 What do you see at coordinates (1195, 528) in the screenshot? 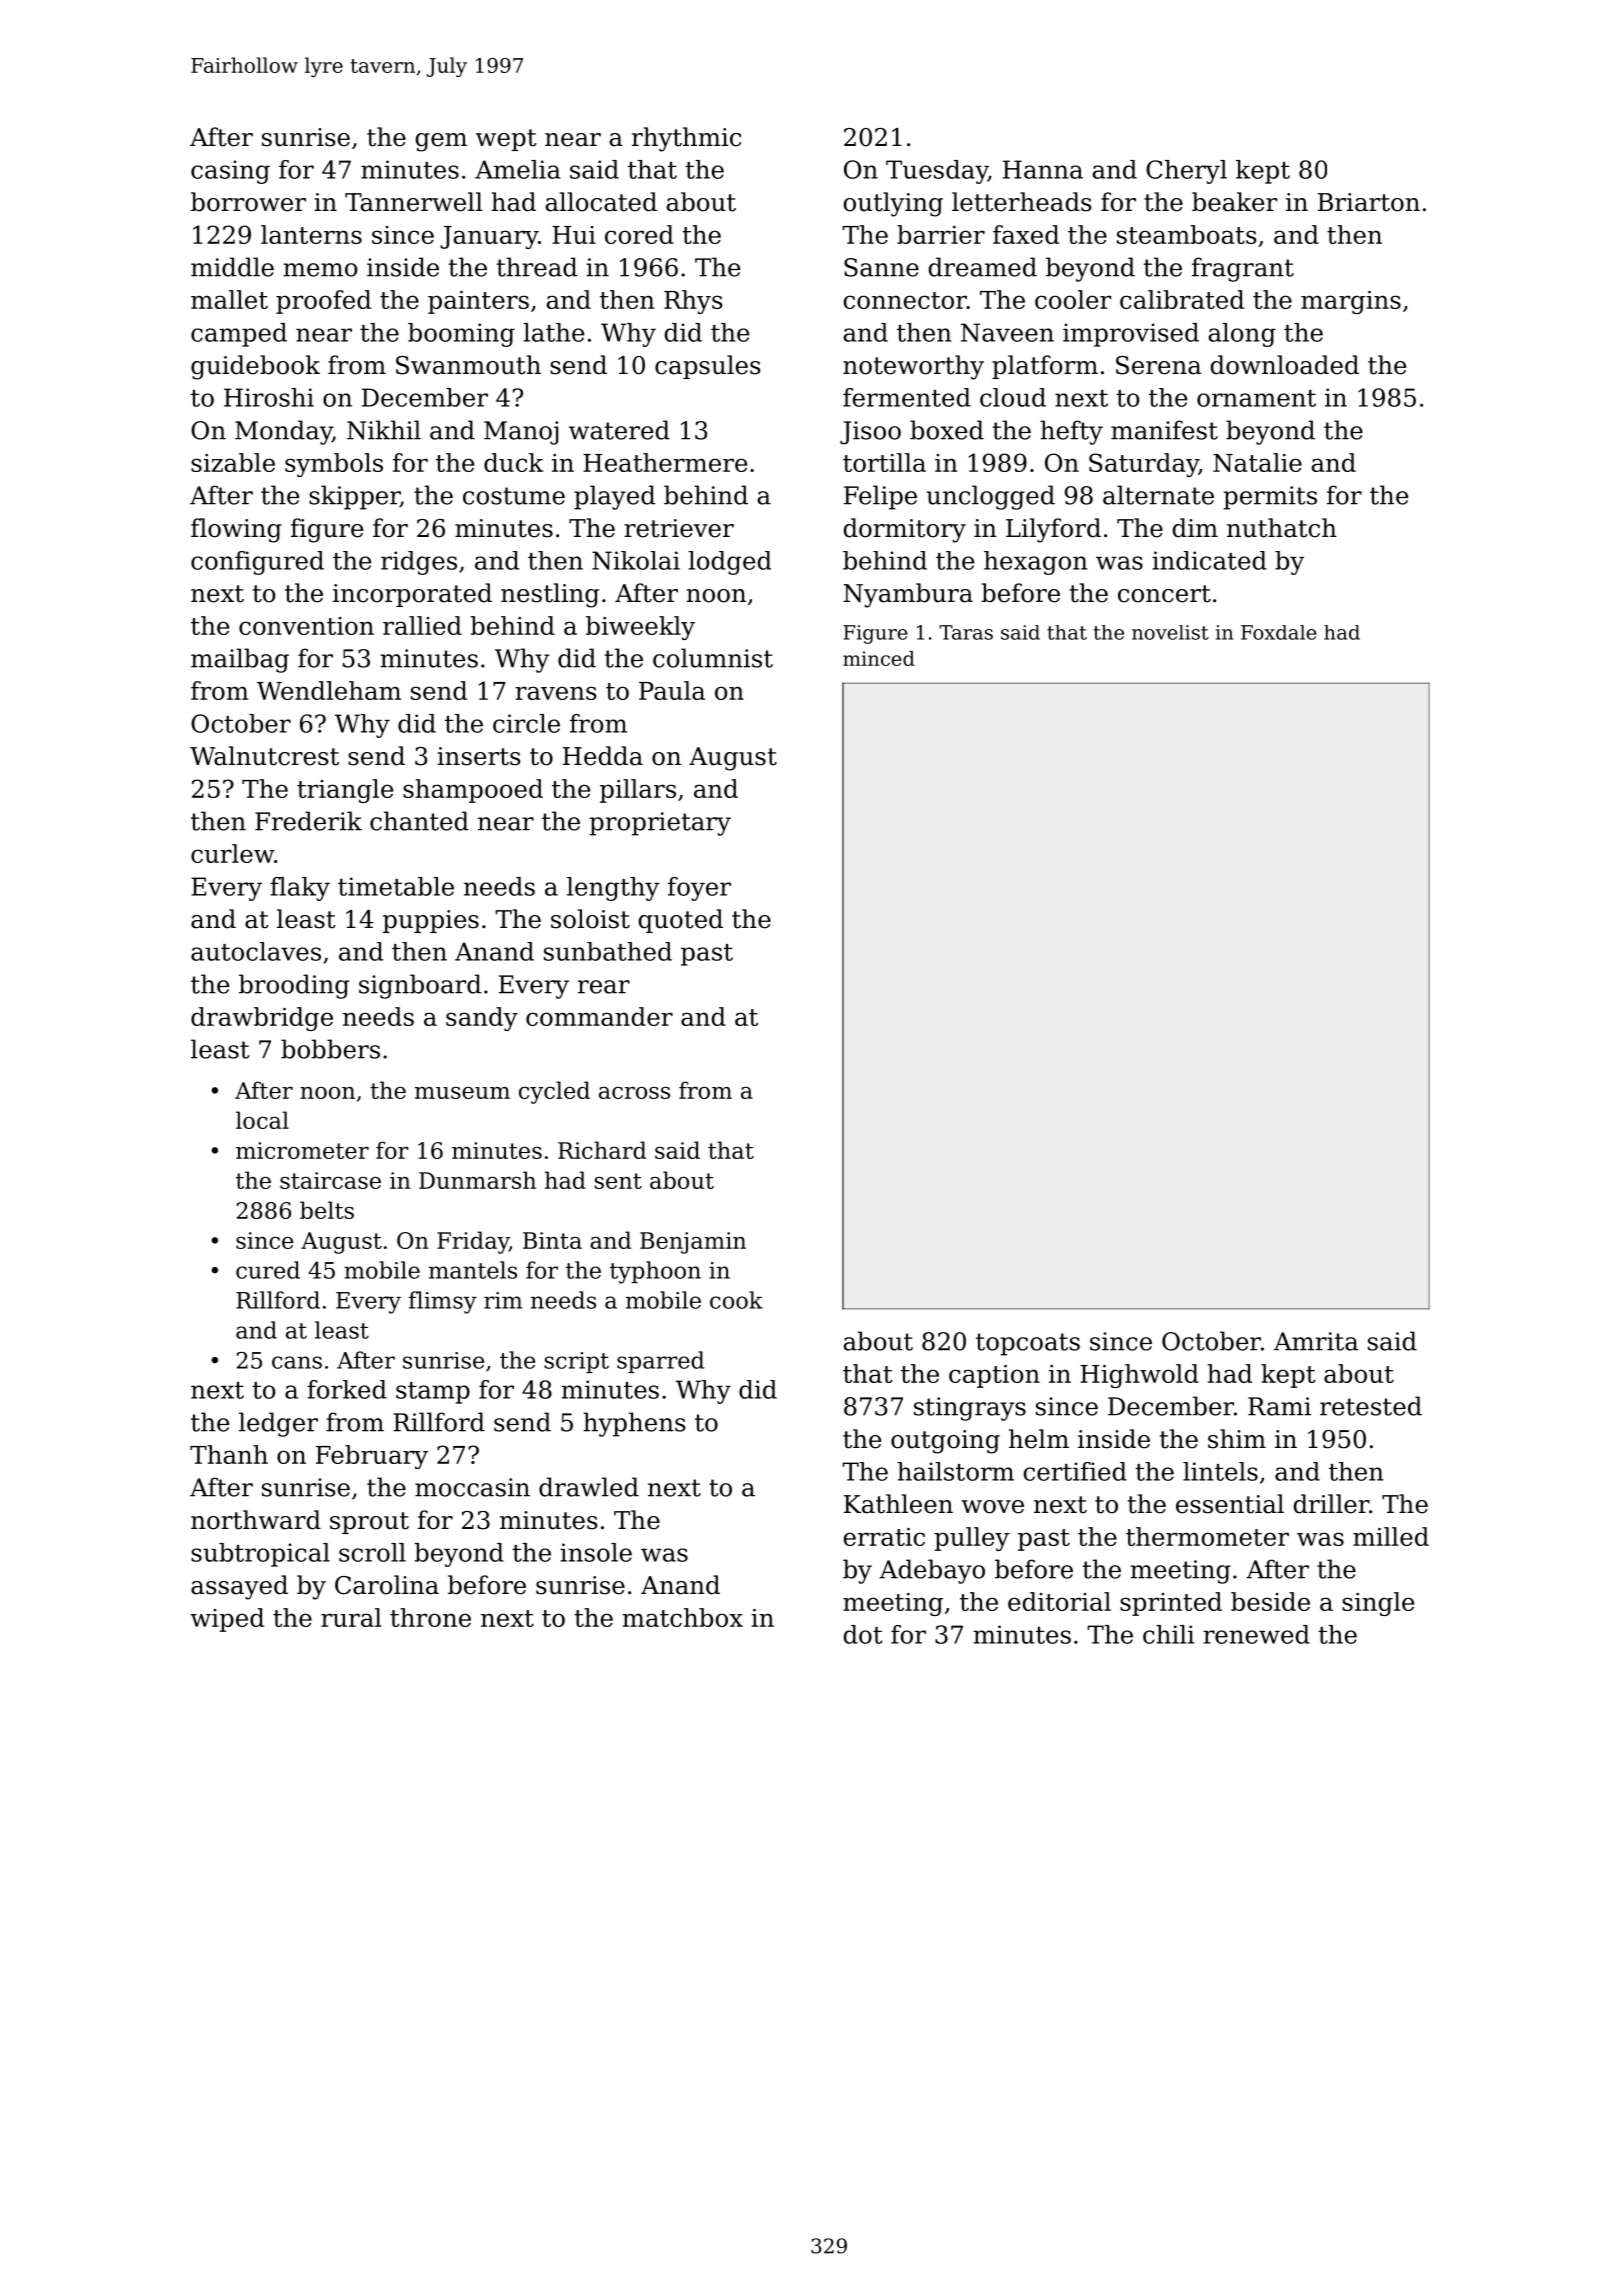
I see `dim` at bounding box center [1195, 528].
